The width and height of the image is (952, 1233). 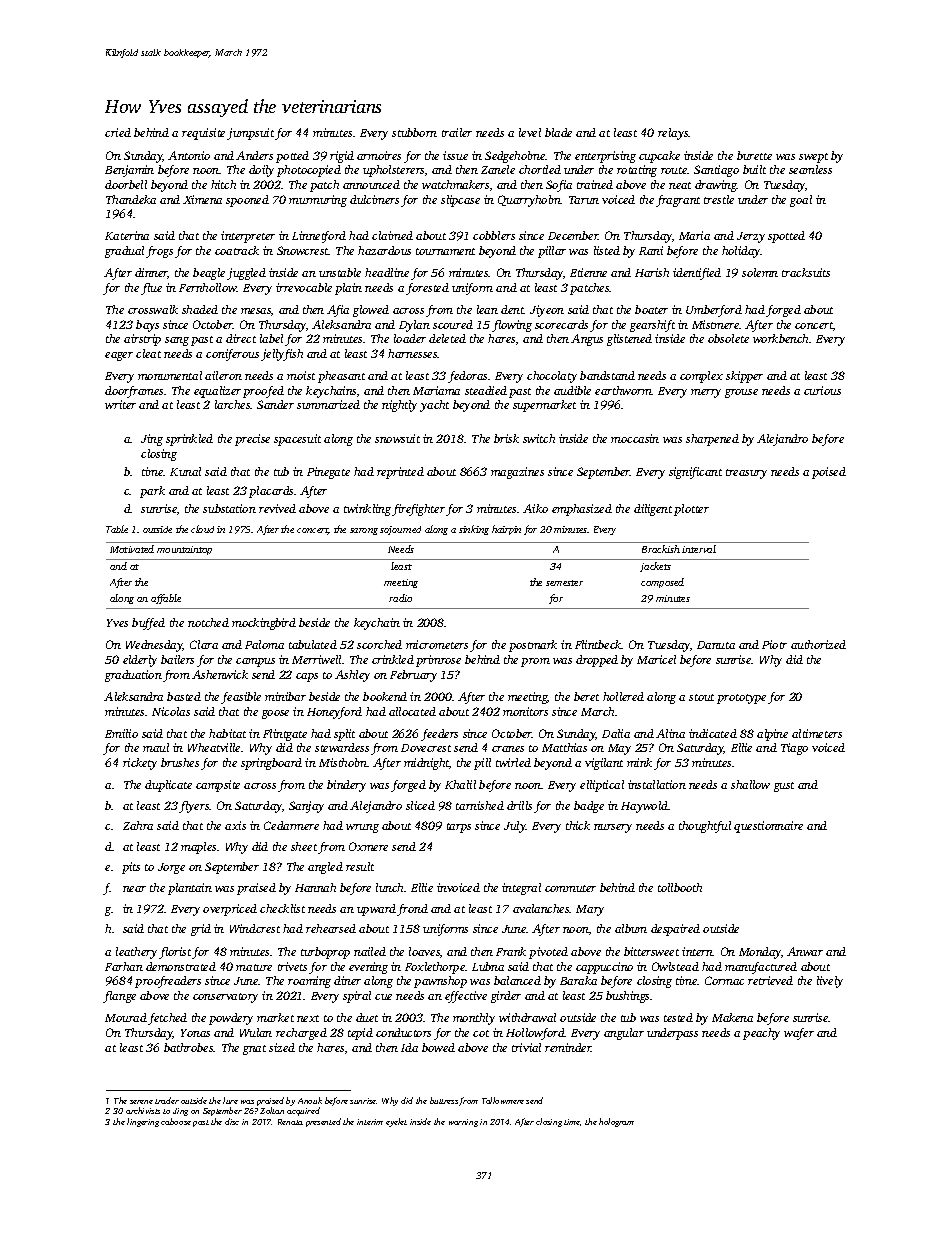 I want to click on level, so click(x=530, y=132).
